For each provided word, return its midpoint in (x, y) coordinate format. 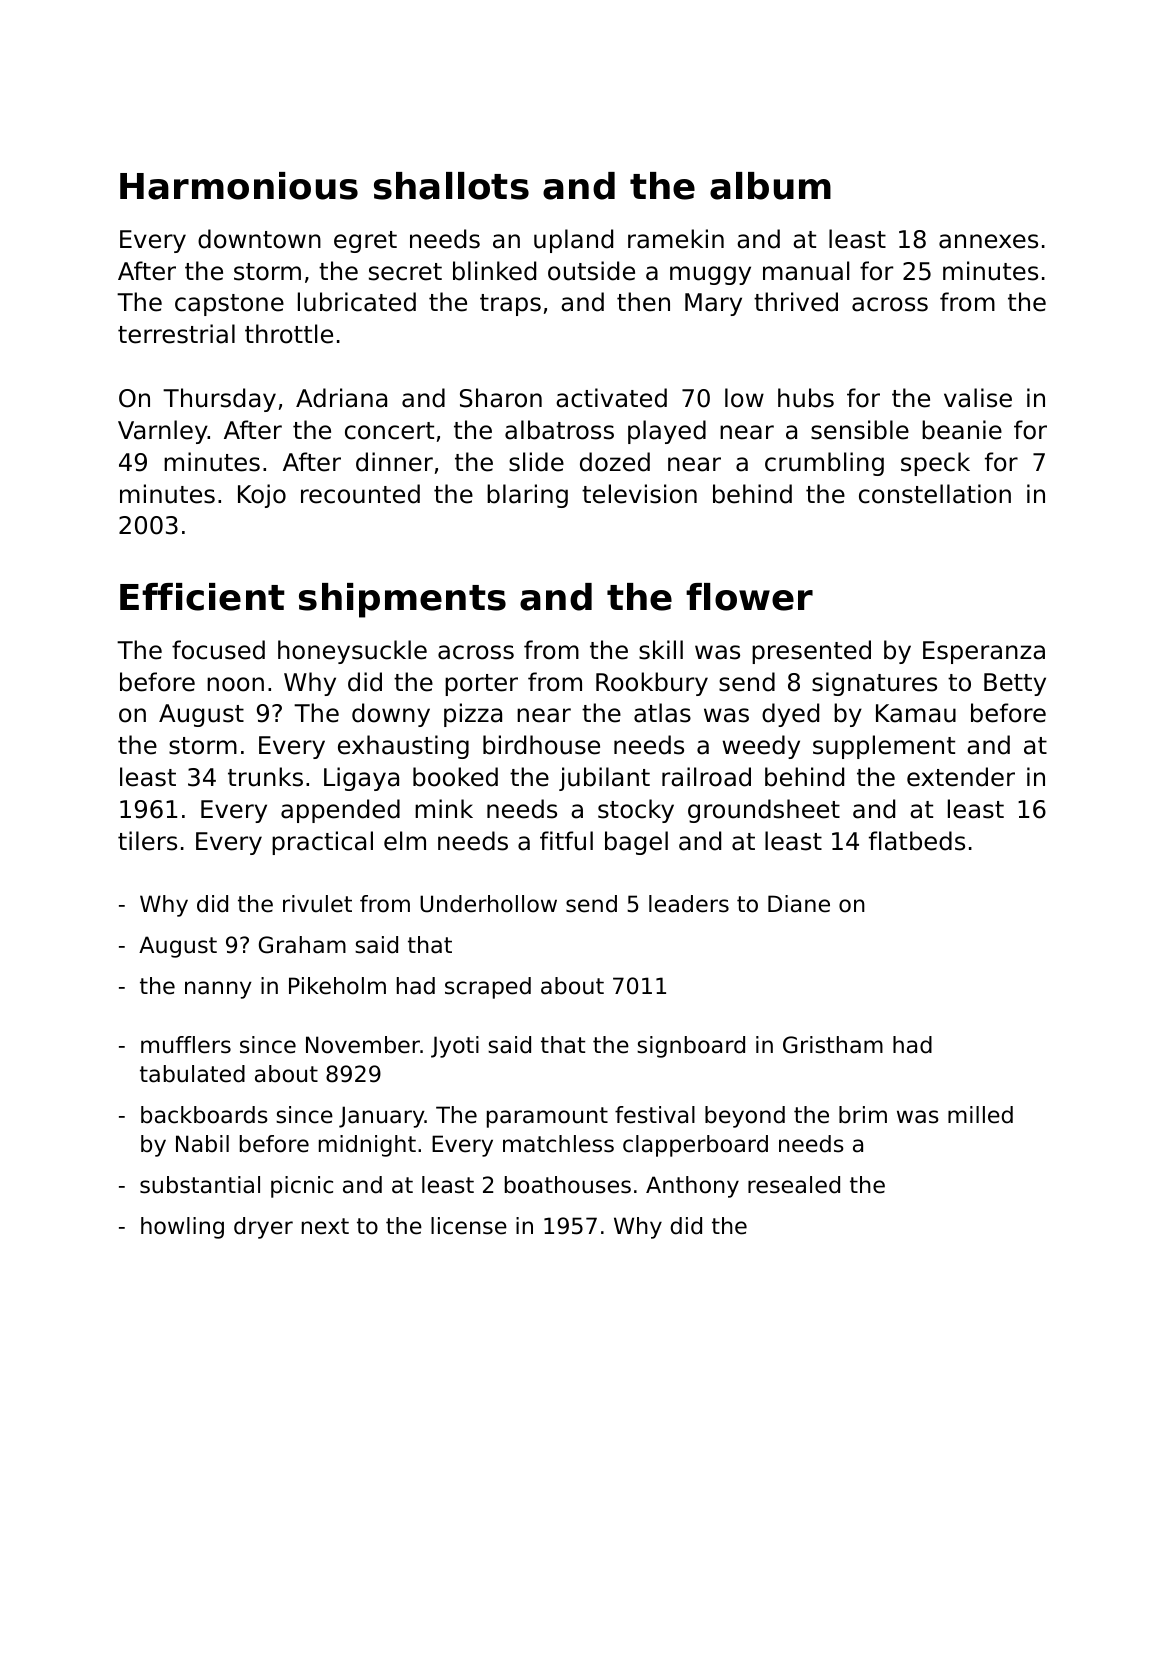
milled (980, 1115)
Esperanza (984, 652)
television (639, 494)
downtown (259, 239)
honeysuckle (352, 652)
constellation (935, 494)
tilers (147, 841)
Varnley (163, 432)
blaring (527, 496)
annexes (988, 241)
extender (961, 777)
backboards (204, 1115)
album (770, 186)
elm (405, 841)
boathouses (568, 1185)
